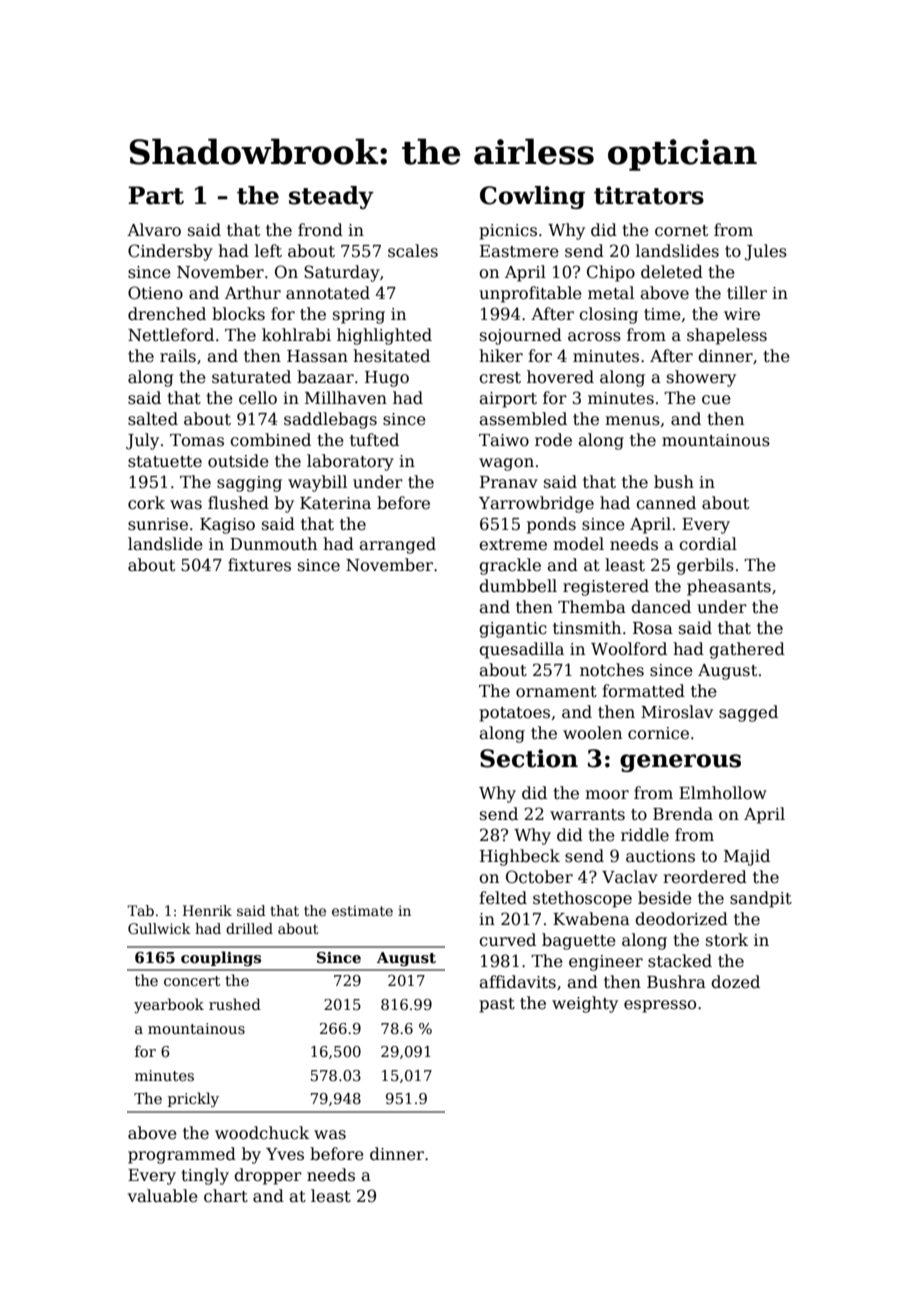 Image resolution: width=924 pixels, height=1311 pixels. What do you see at coordinates (285, 1154) in the page?
I see `Yves` at bounding box center [285, 1154].
